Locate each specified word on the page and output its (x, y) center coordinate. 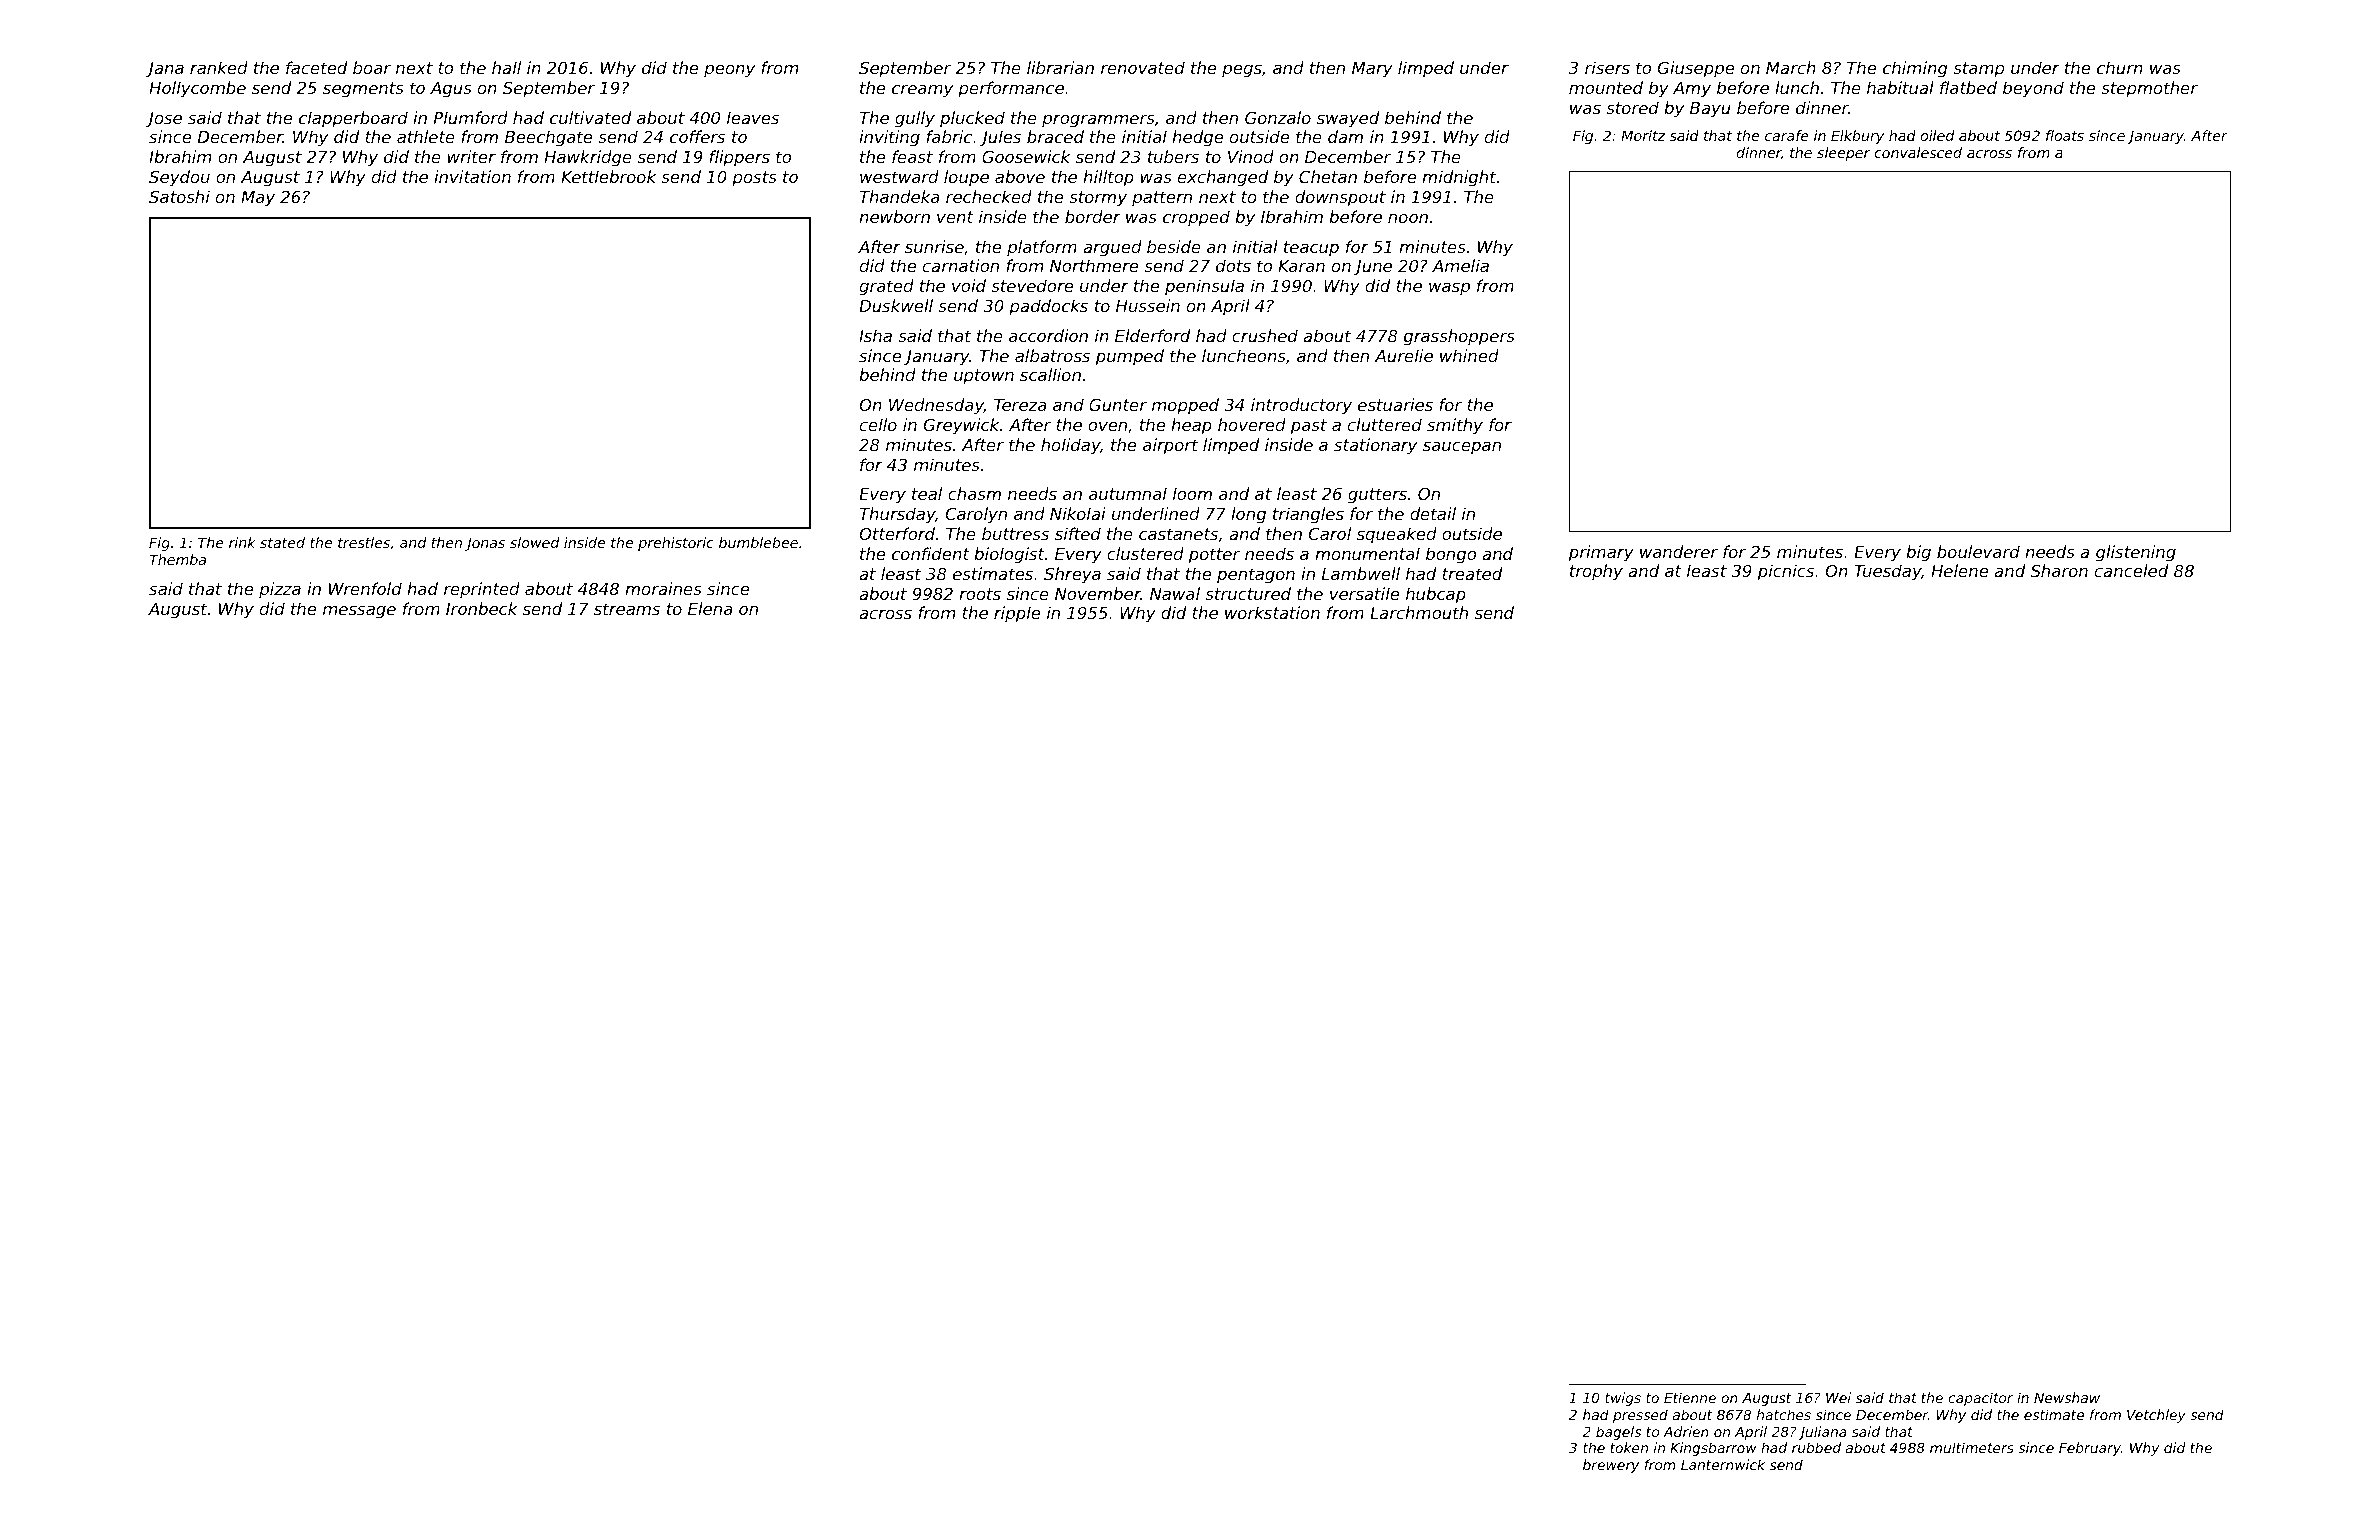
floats (2065, 135)
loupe (966, 178)
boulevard (1978, 551)
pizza (280, 590)
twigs (1623, 1399)
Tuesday (1887, 572)
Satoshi (179, 196)
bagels (1618, 1433)
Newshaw (2067, 1397)
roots (980, 594)
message (359, 612)
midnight (1459, 178)
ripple (1017, 614)
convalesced (1918, 152)
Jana (165, 69)
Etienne (1690, 1397)
